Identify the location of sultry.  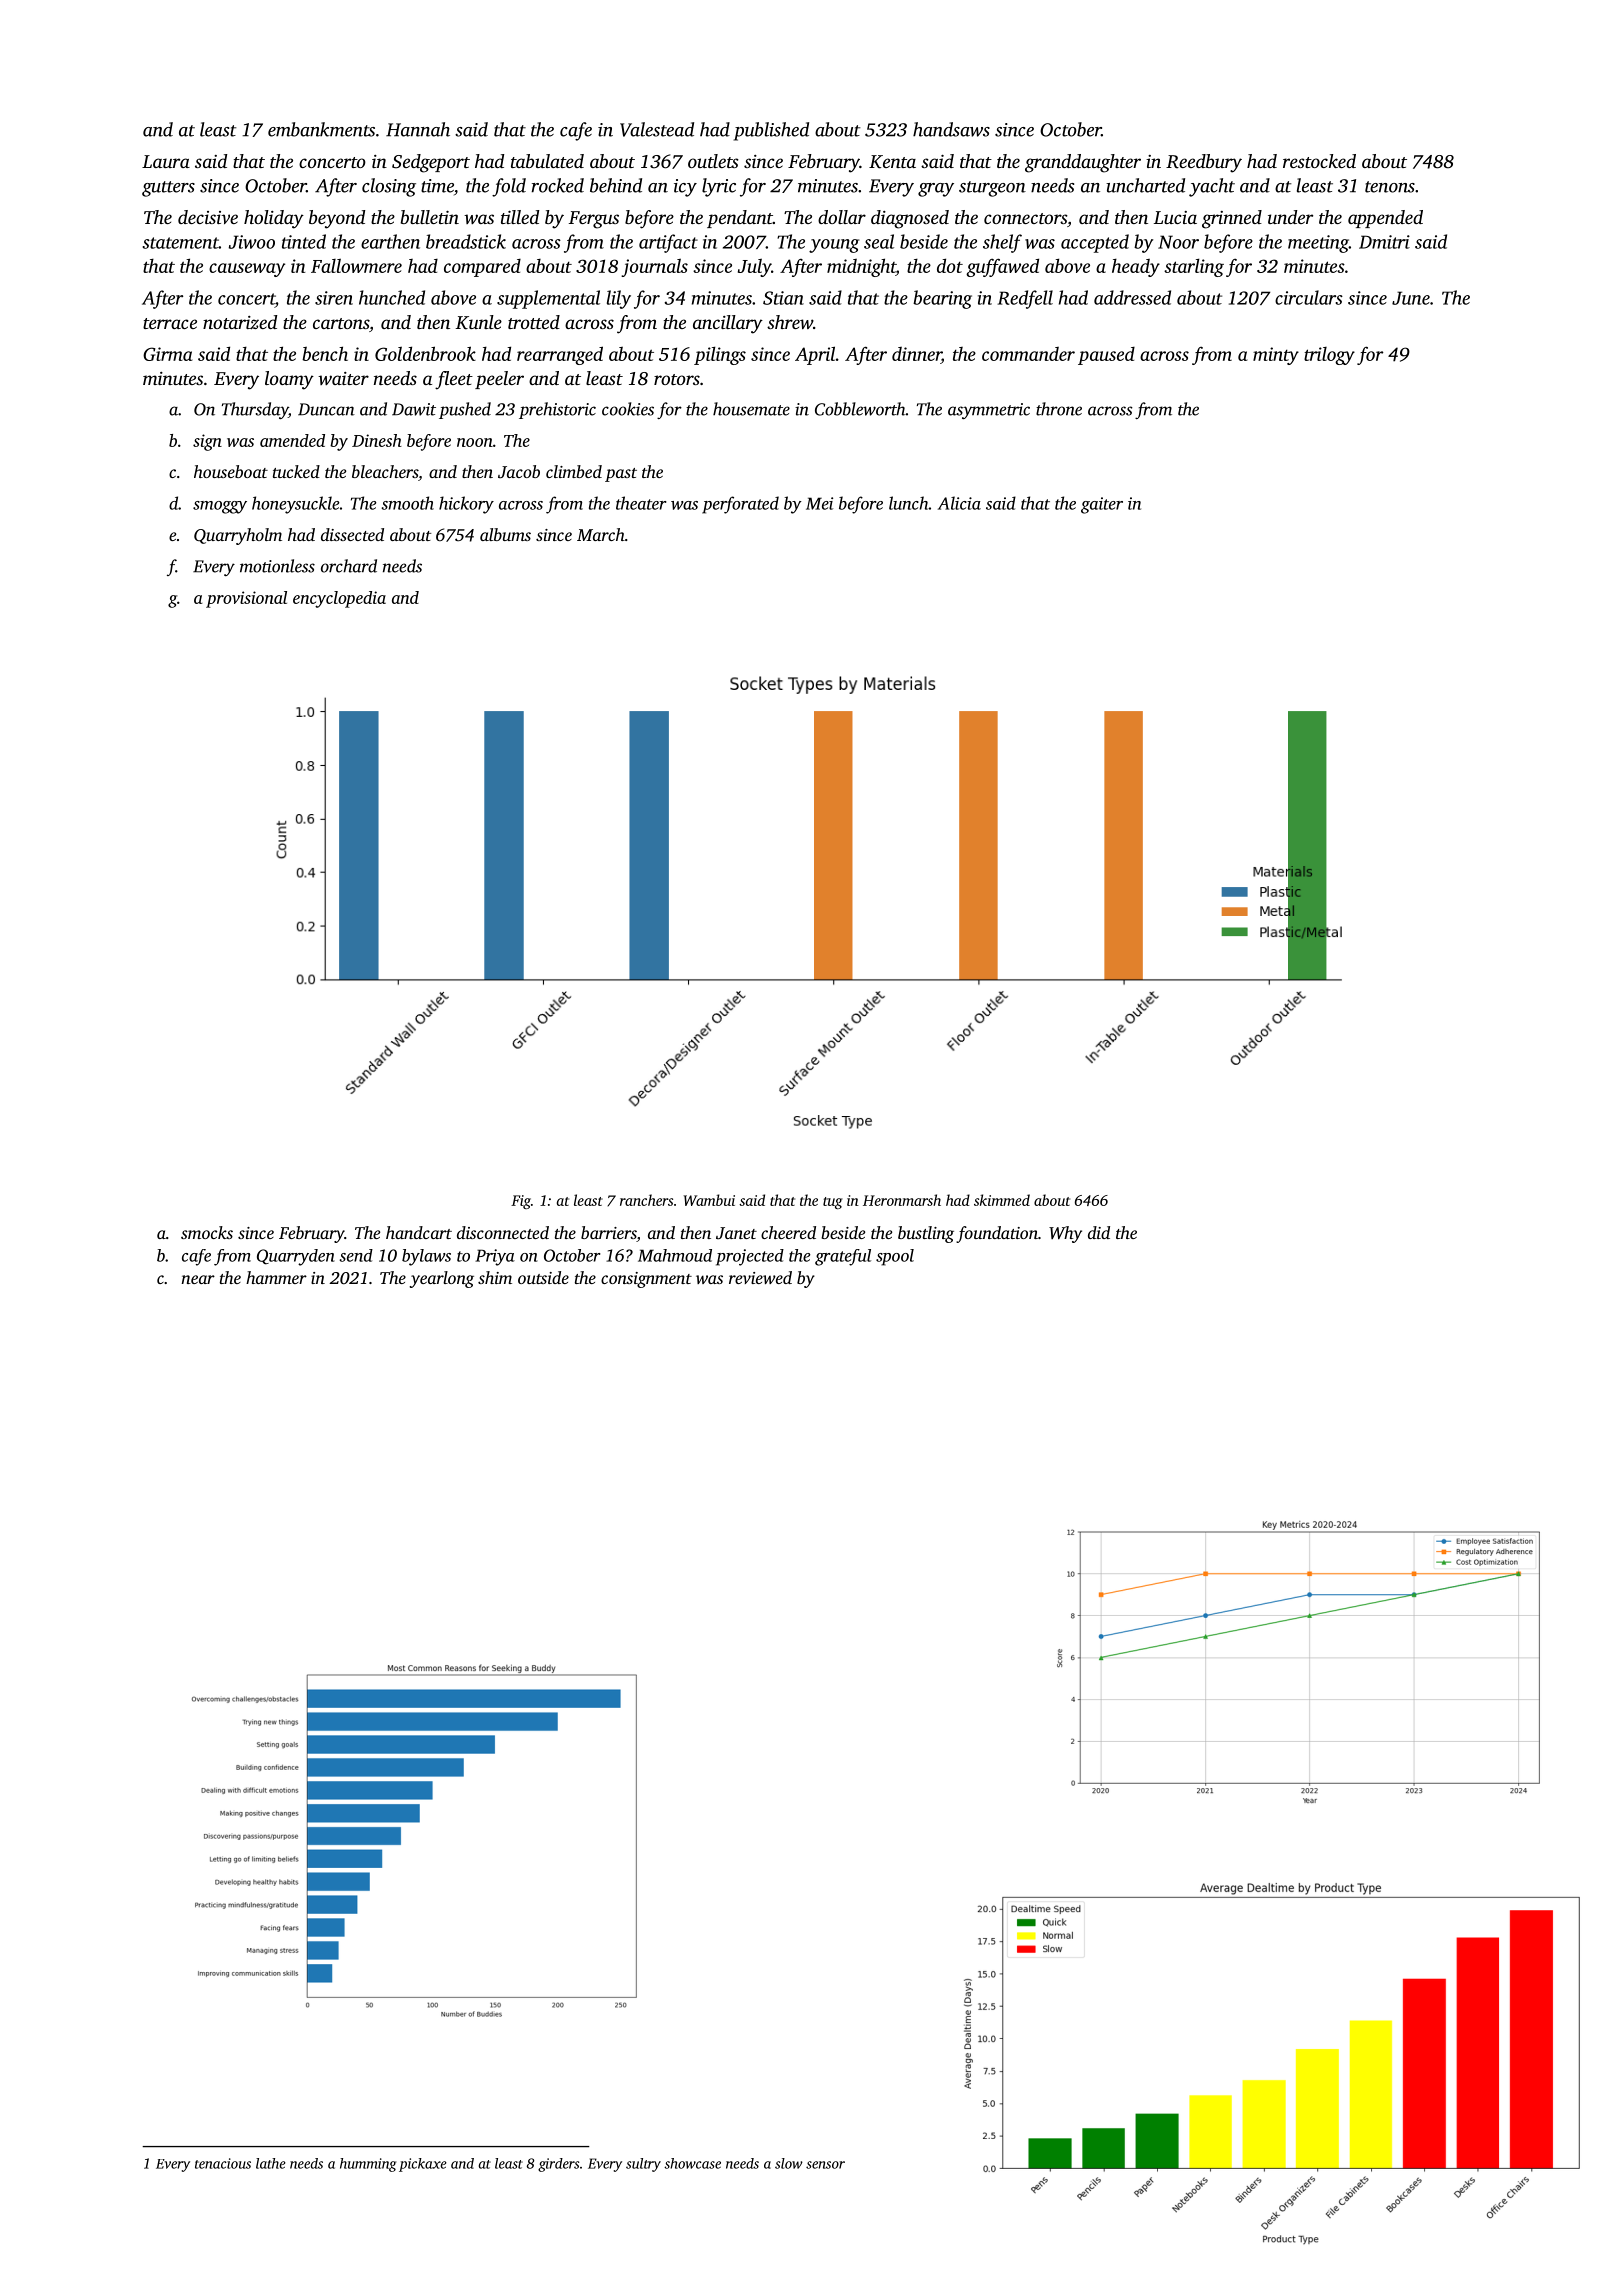
(643, 2165).
